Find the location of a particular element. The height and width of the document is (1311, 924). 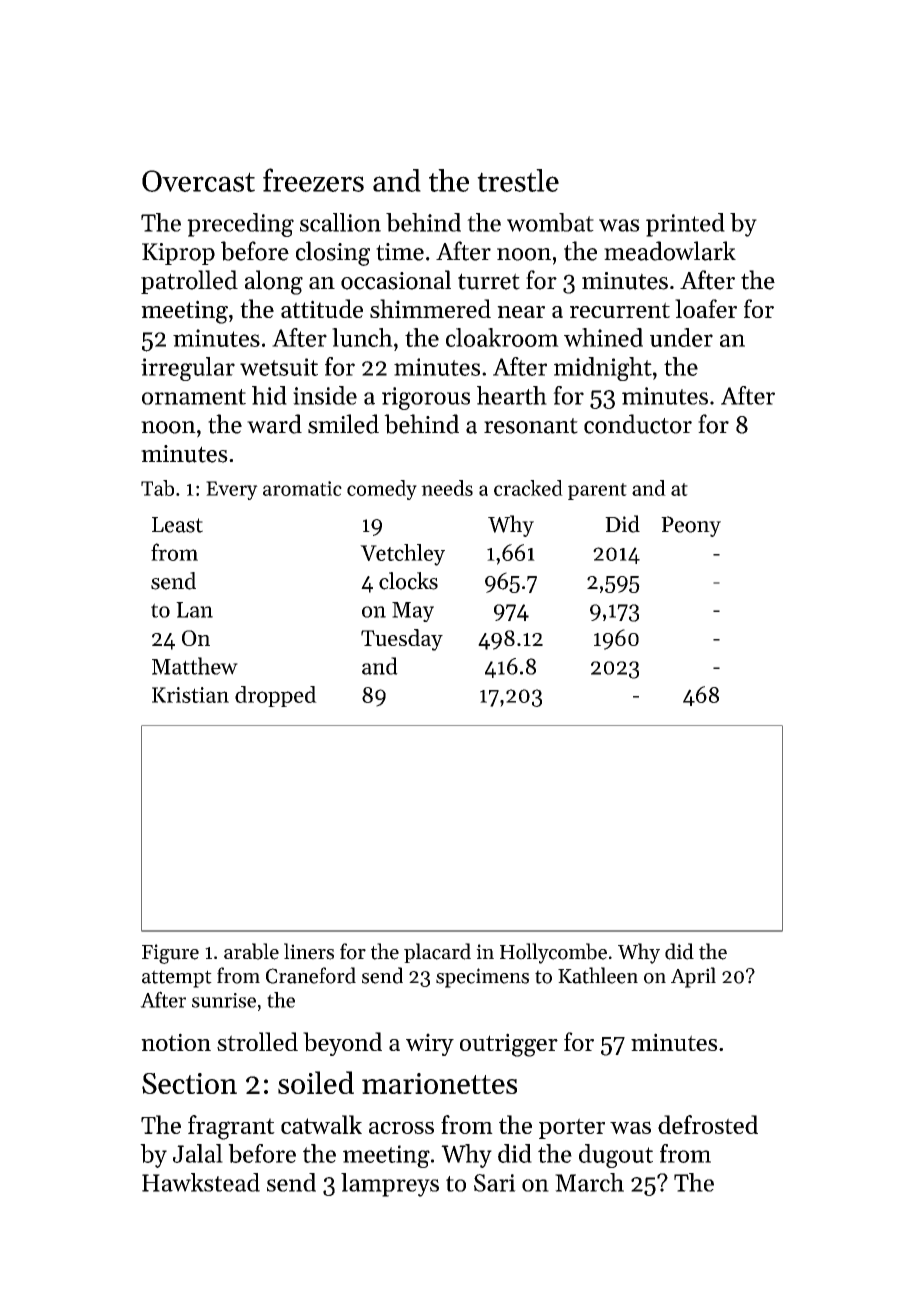

smiled is located at coordinates (343, 424).
